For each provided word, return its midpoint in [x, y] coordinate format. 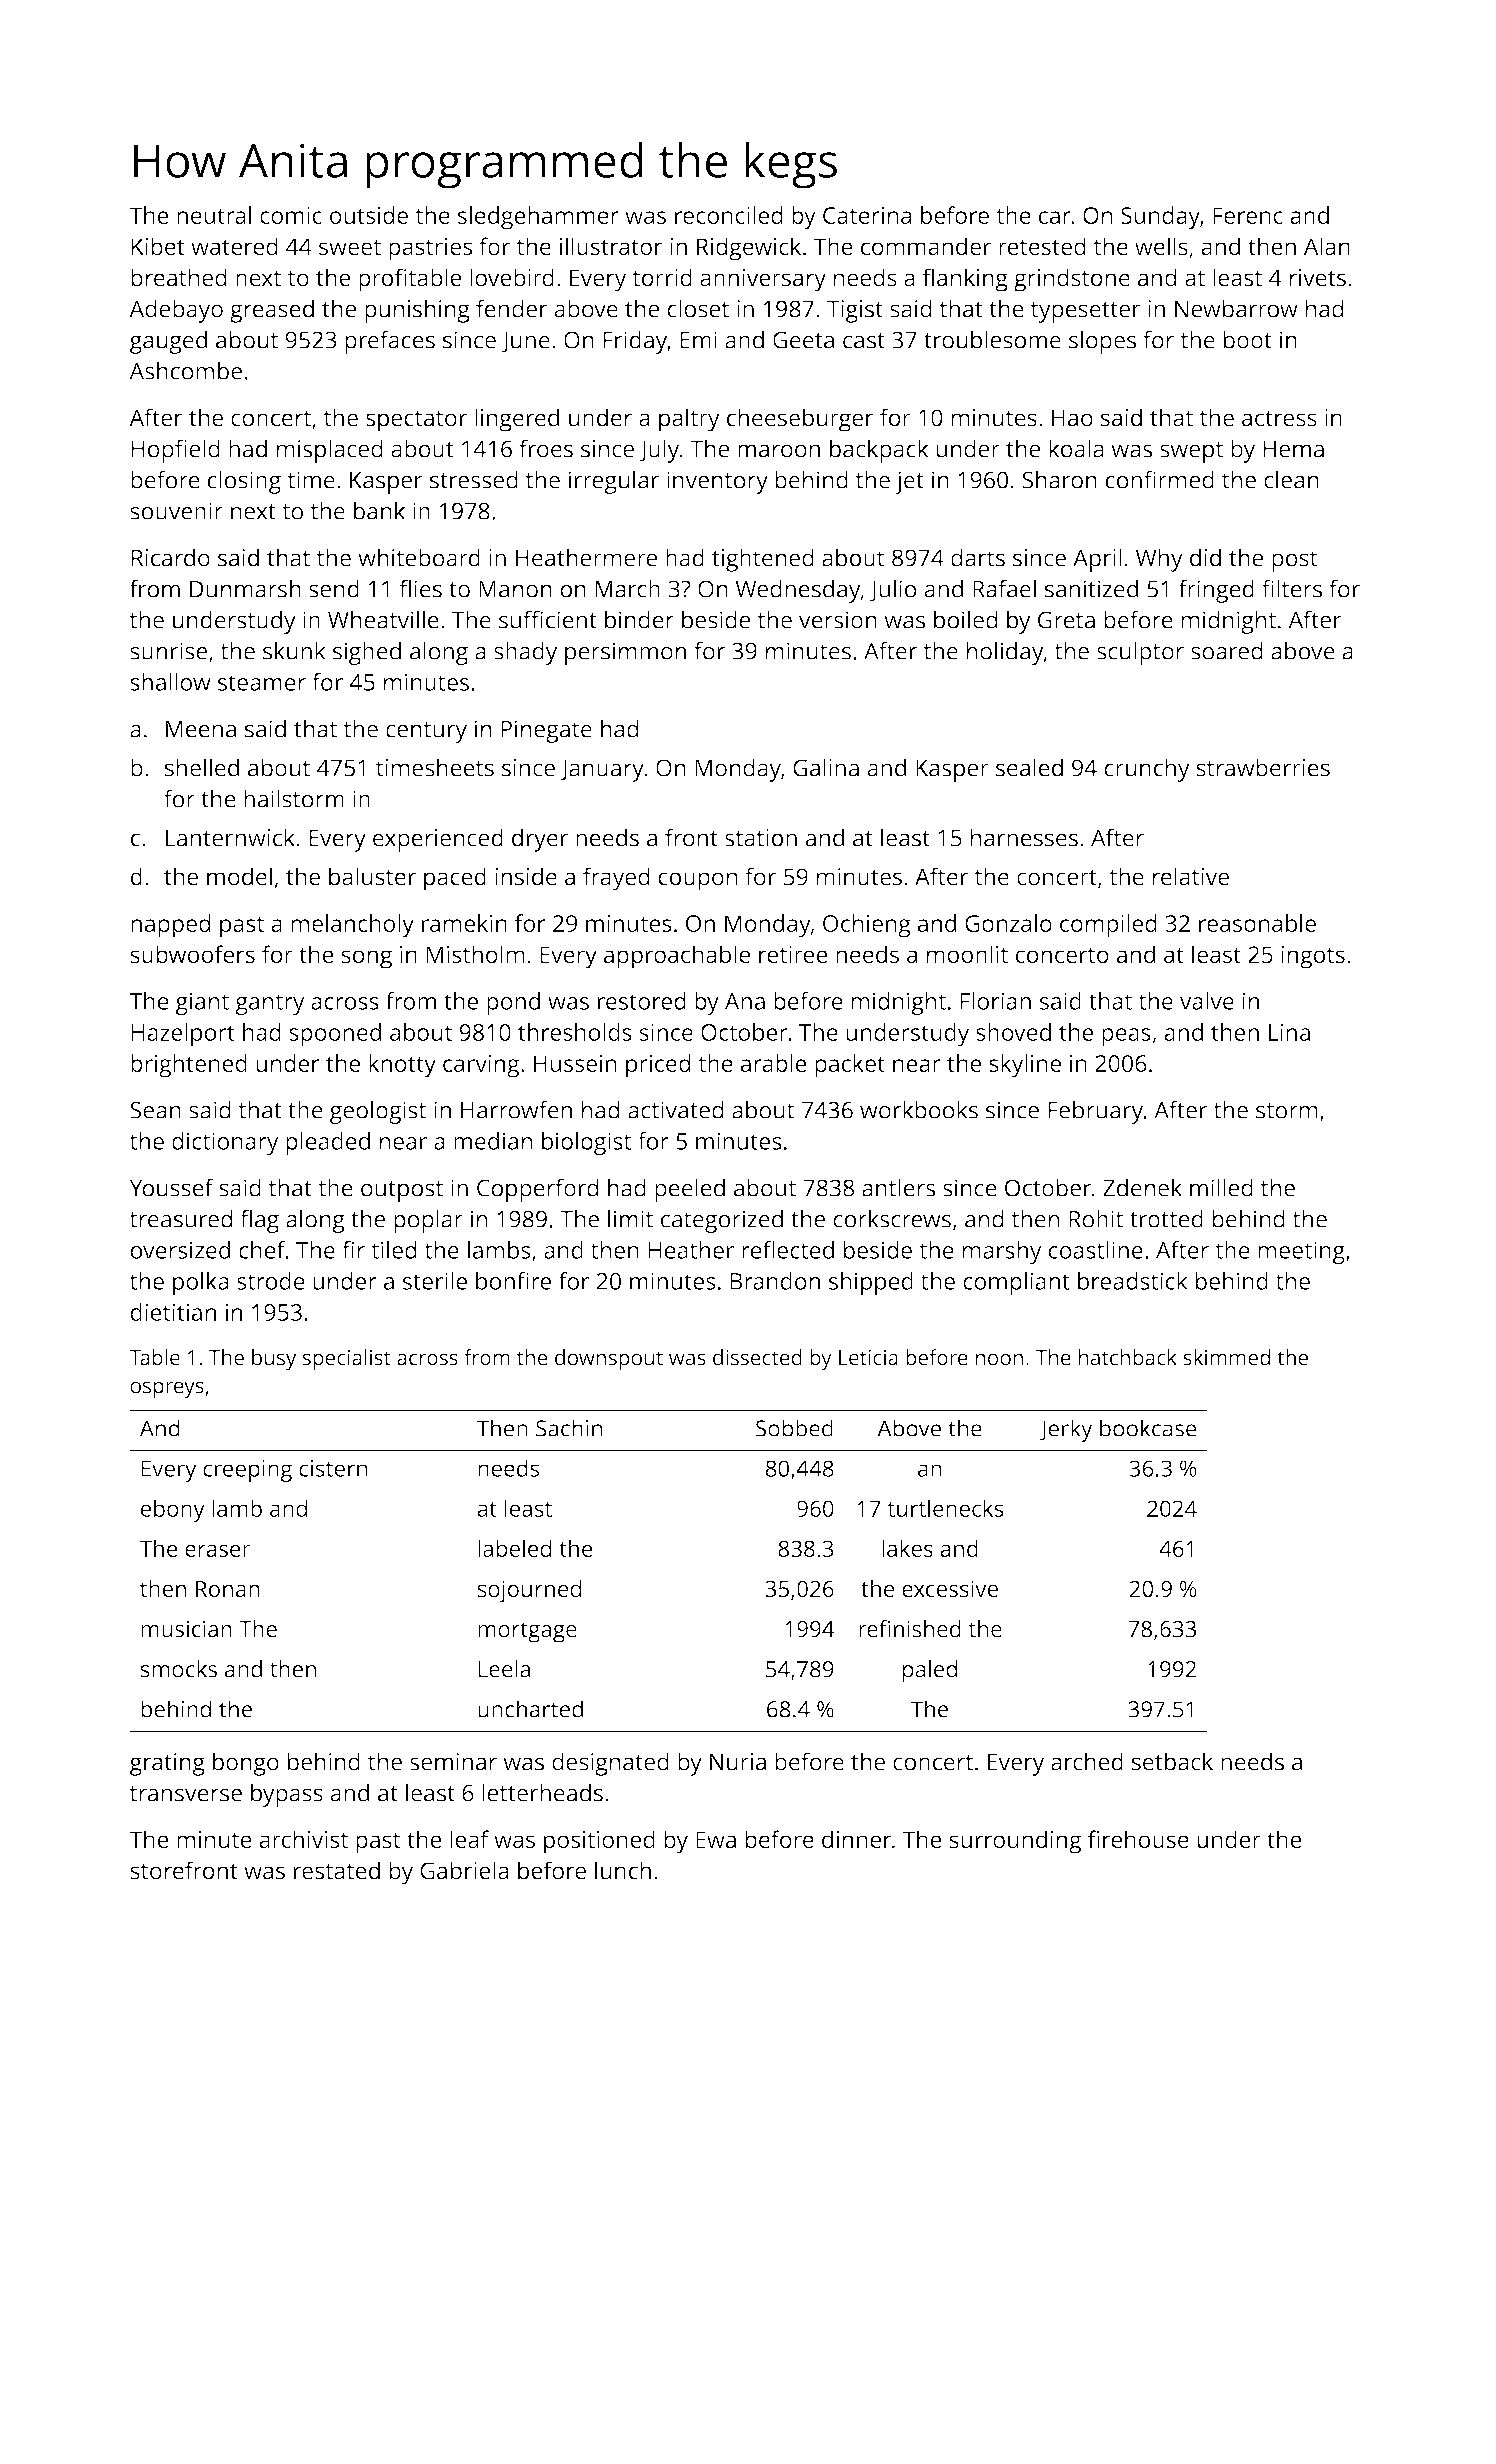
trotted [1166, 1219]
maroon [779, 451]
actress [1279, 419]
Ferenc [1248, 215]
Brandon [775, 1281]
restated [337, 1870]
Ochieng [867, 926]
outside [369, 215]
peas [1126, 1037]
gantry [270, 1004]
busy [274, 1359]
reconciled [729, 215]
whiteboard [419, 557]
